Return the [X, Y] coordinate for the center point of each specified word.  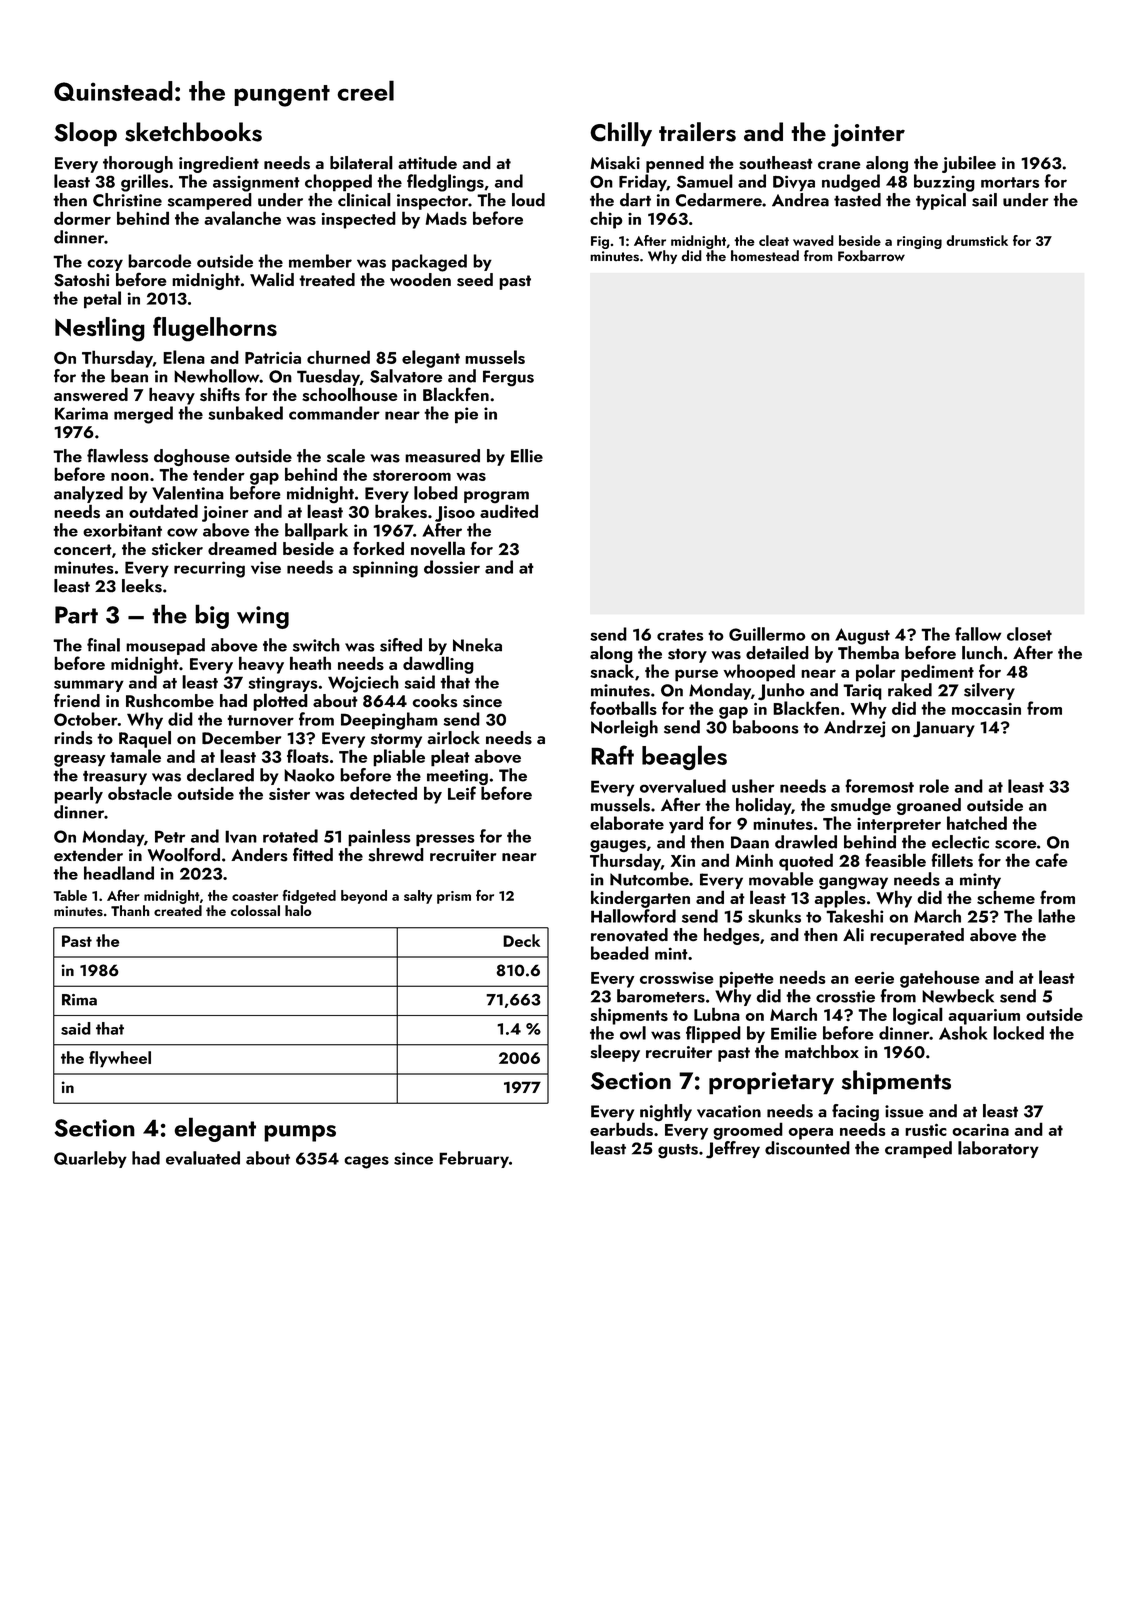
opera [811, 1133]
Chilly [621, 134]
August [862, 636]
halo [298, 910]
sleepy [615, 1053]
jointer [868, 135]
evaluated [203, 1158]
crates [680, 635]
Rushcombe [170, 701]
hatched [977, 823]
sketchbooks [193, 132]
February [474, 1159]
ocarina [980, 1130]
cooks [435, 701]
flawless [117, 455]
